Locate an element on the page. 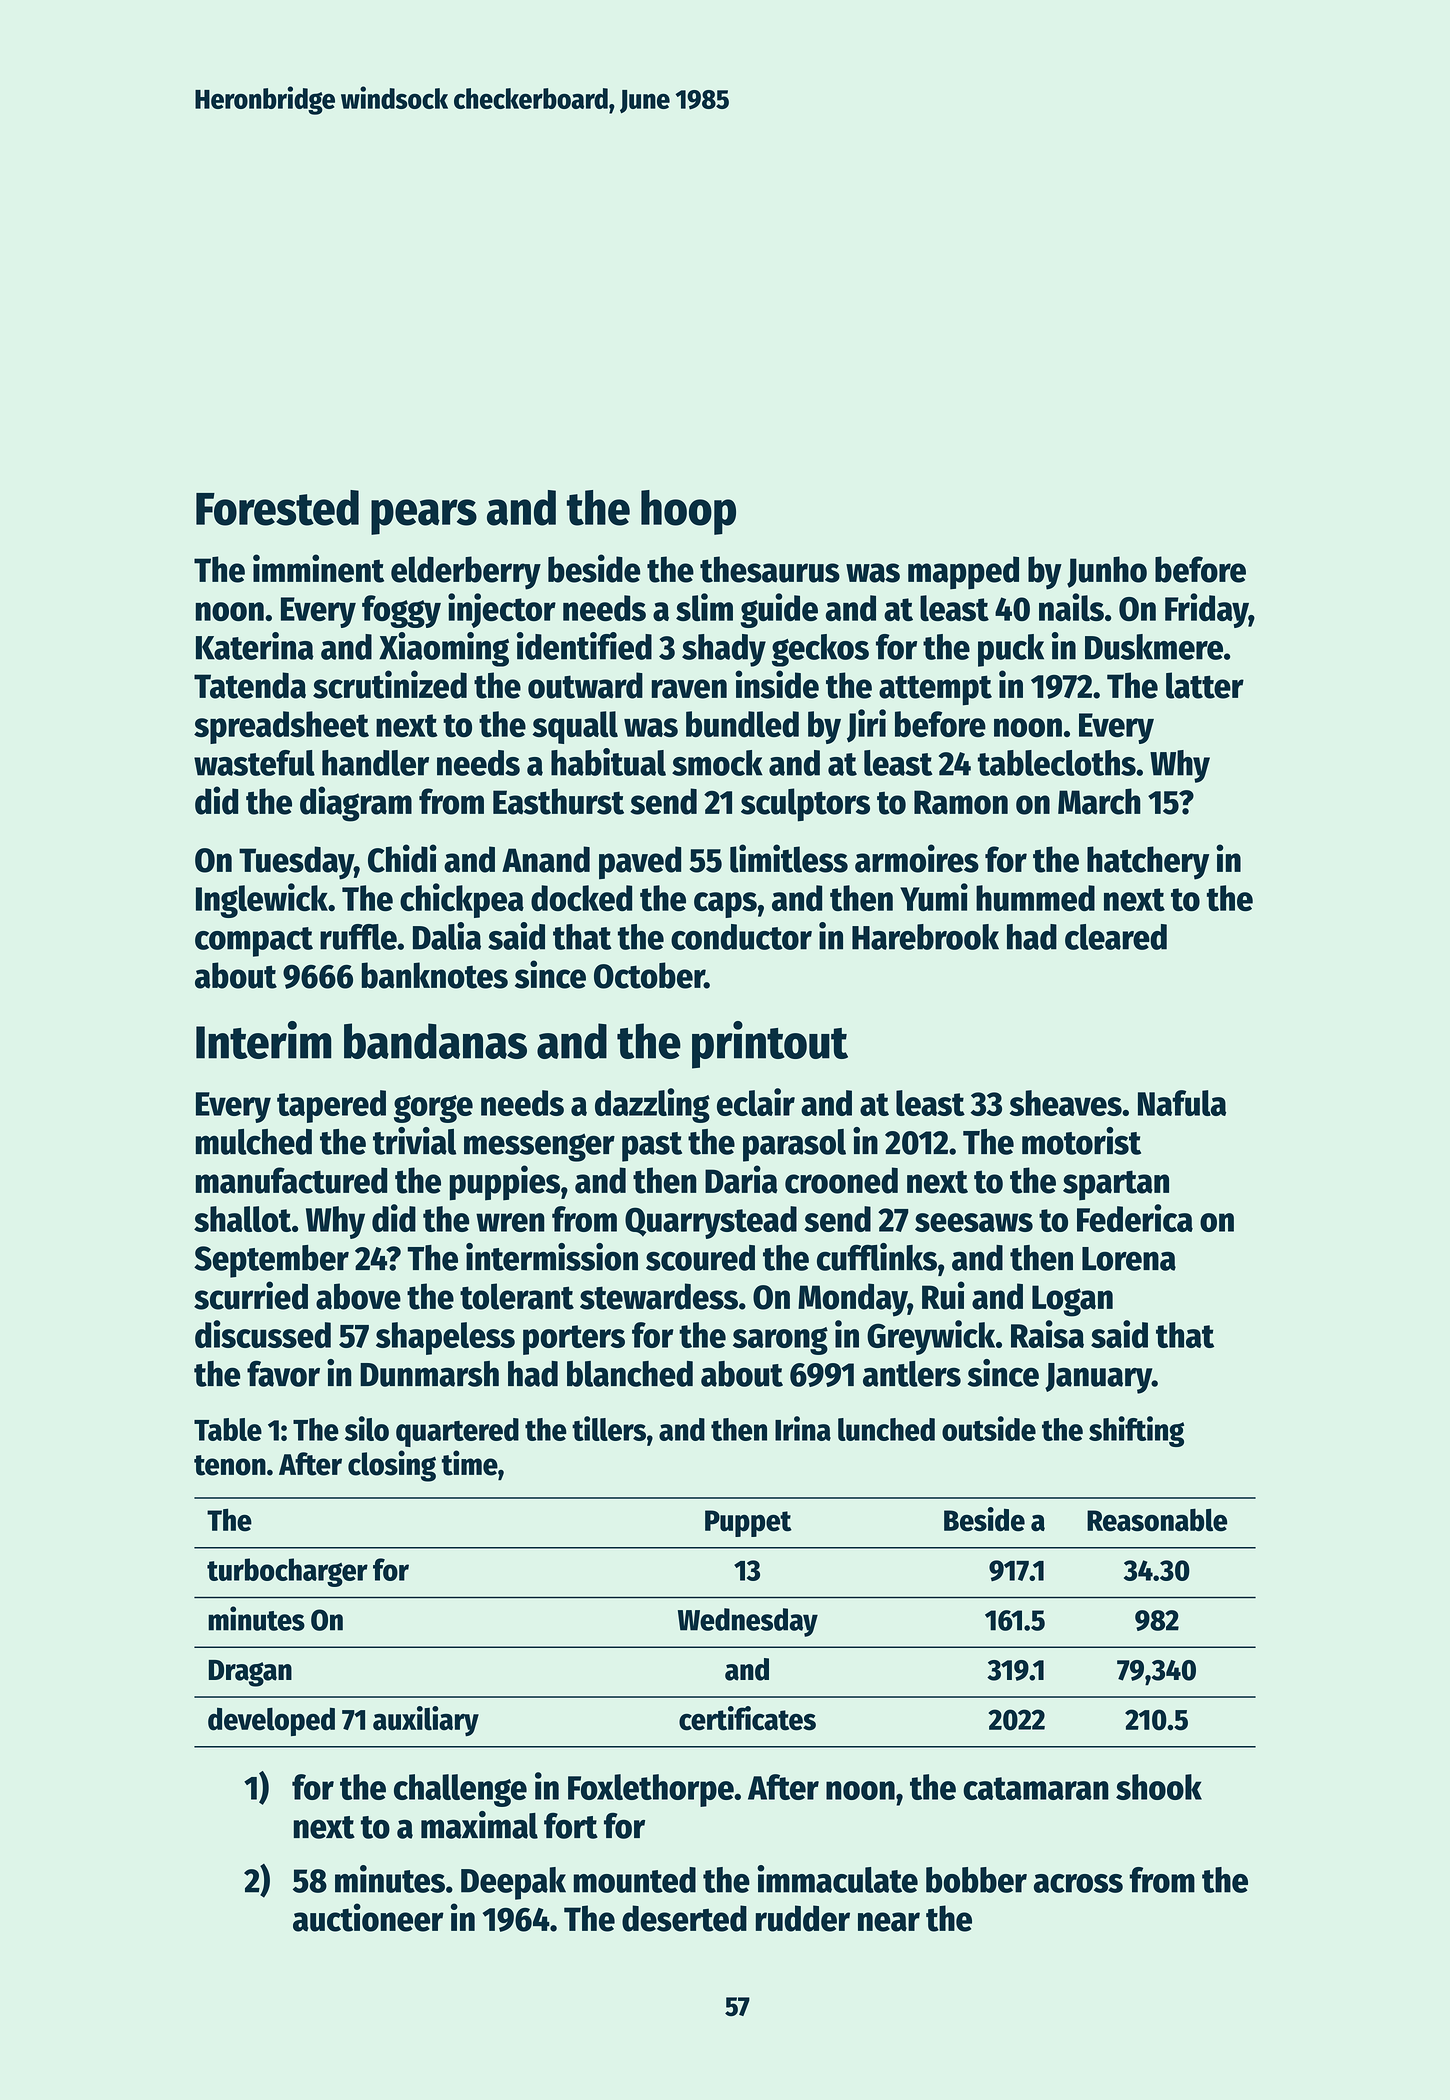 The image size is (1450, 2100). inside is located at coordinates (777, 684).
